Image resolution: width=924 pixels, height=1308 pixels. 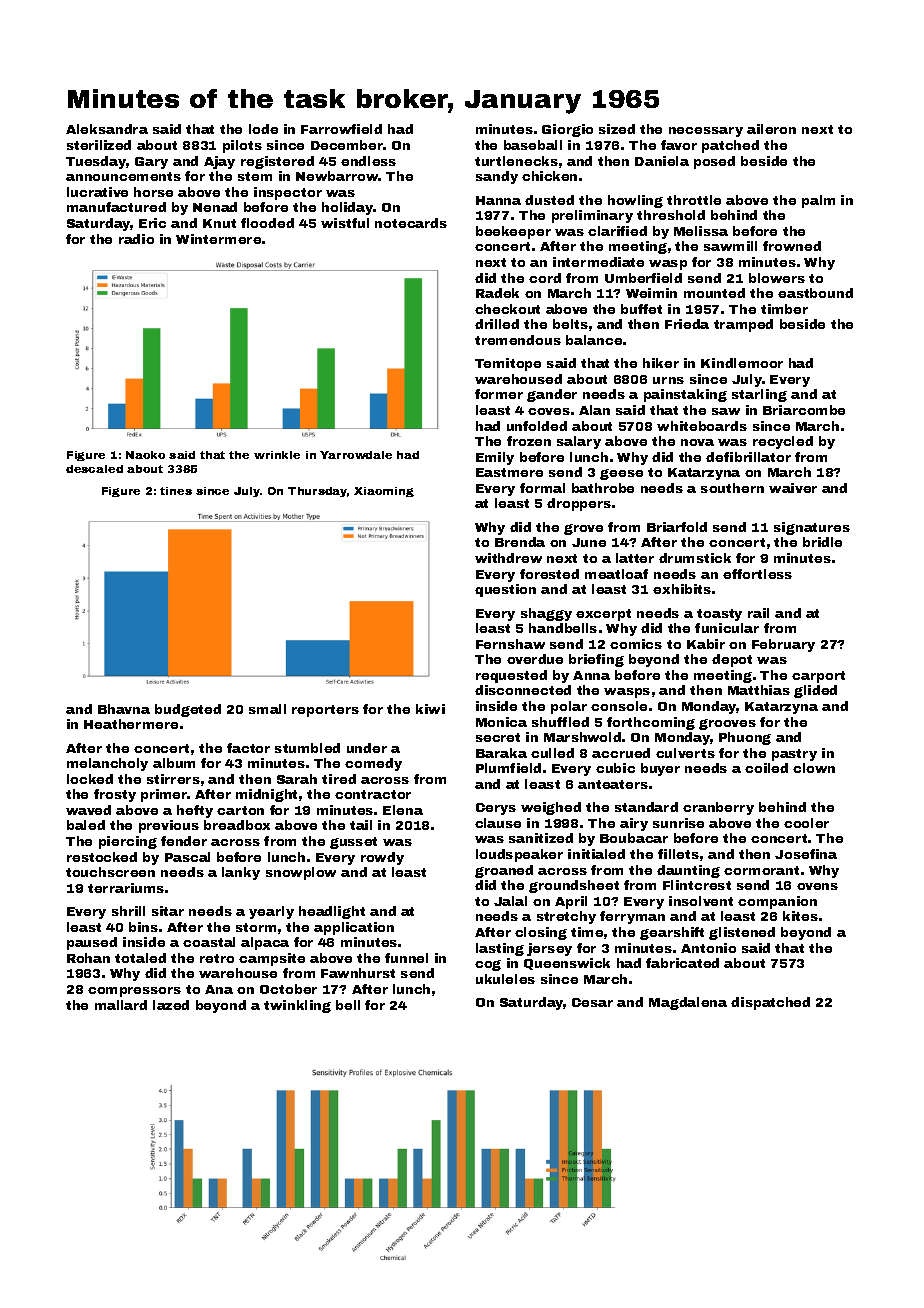 I want to click on tines, so click(x=176, y=491).
